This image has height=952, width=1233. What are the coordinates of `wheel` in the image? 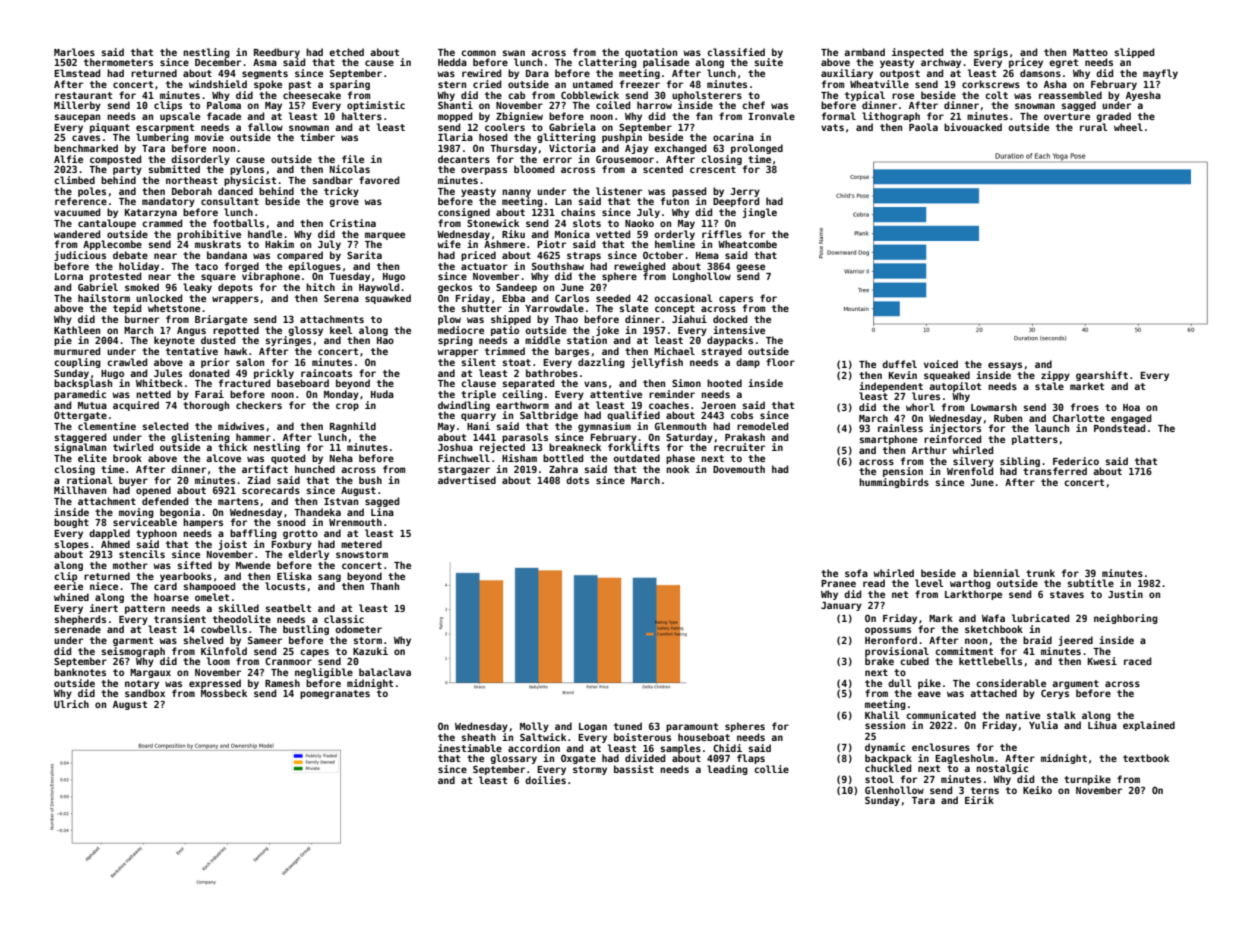 It's located at (1128, 127).
